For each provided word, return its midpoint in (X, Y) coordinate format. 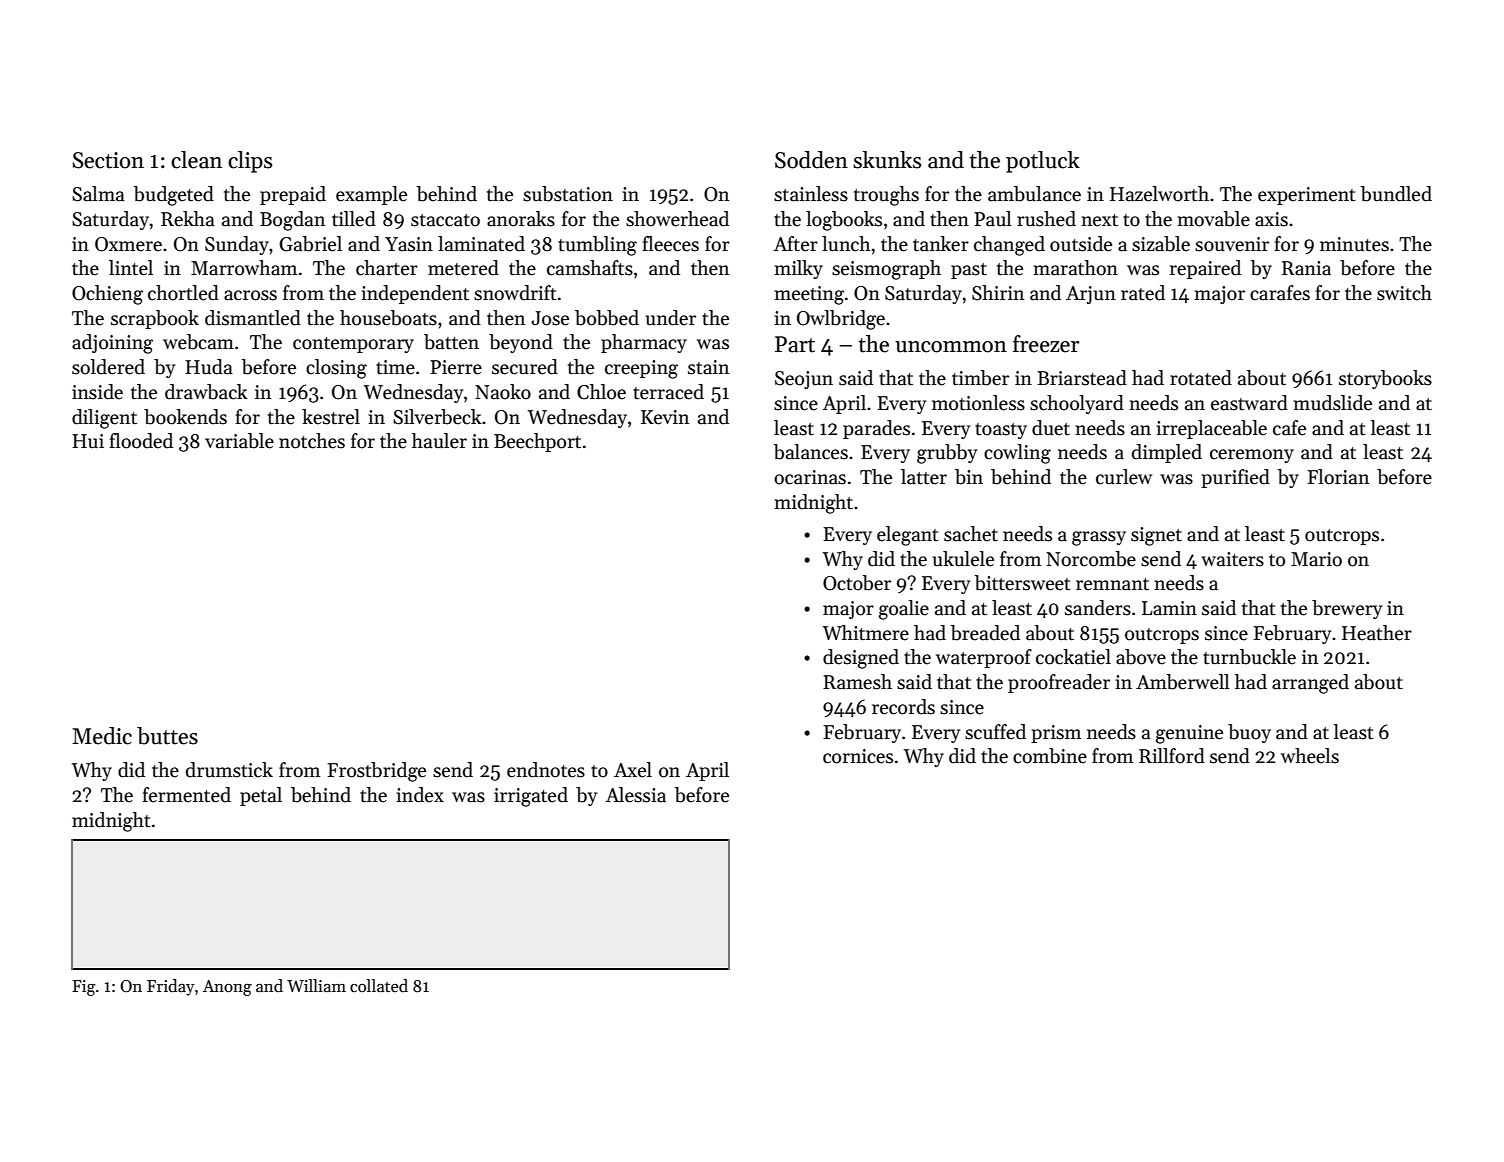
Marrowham (244, 268)
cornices (858, 756)
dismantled (253, 318)
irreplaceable (1212, 429)
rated (1143, 293)
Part (795, 344)
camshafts (590, 268)
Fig (83, 988)
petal (261, 796)
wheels (1310, 756)
